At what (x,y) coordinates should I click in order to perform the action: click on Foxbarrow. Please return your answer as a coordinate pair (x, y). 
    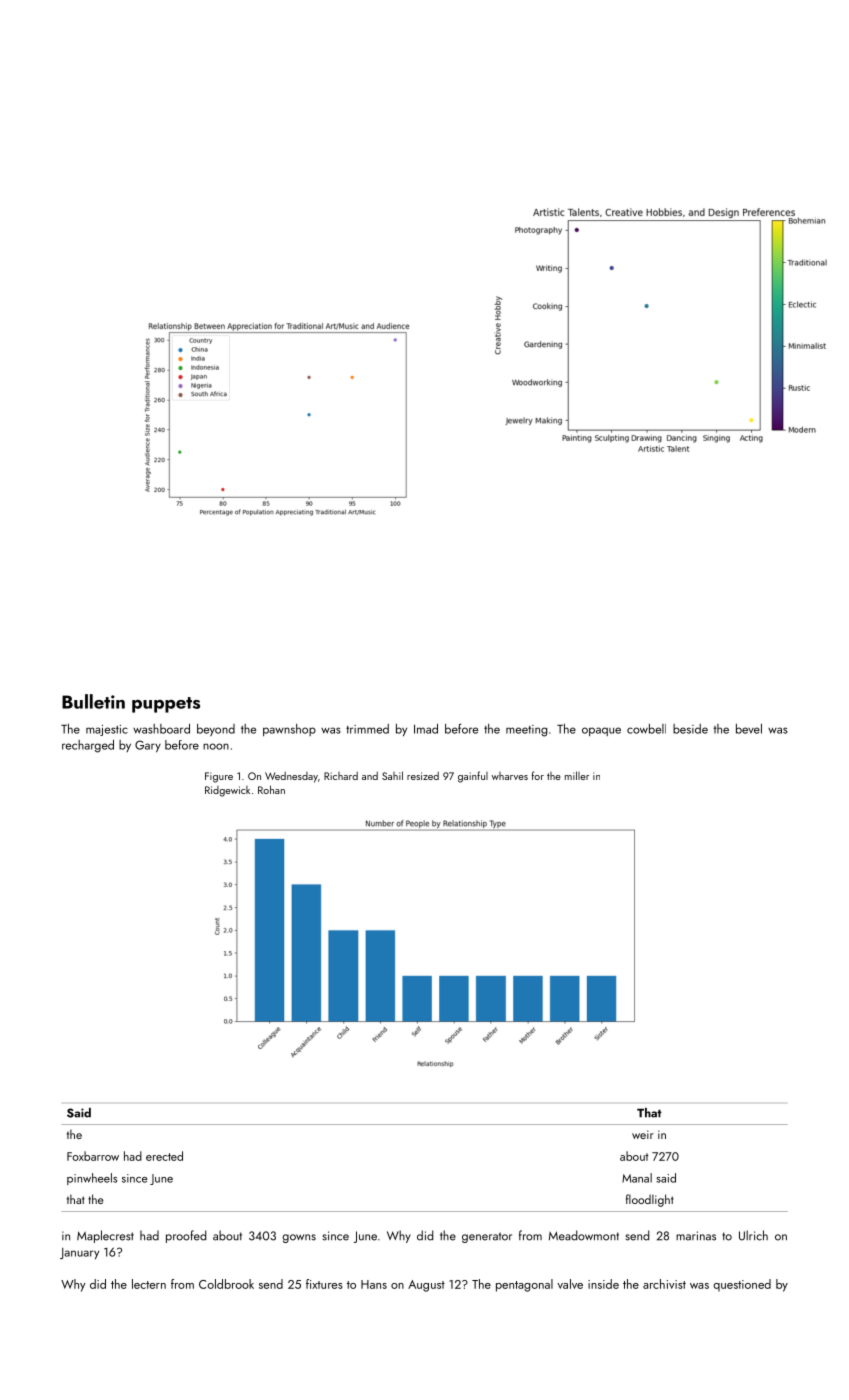
    Looking at the image, I should click on (93, 1156).
